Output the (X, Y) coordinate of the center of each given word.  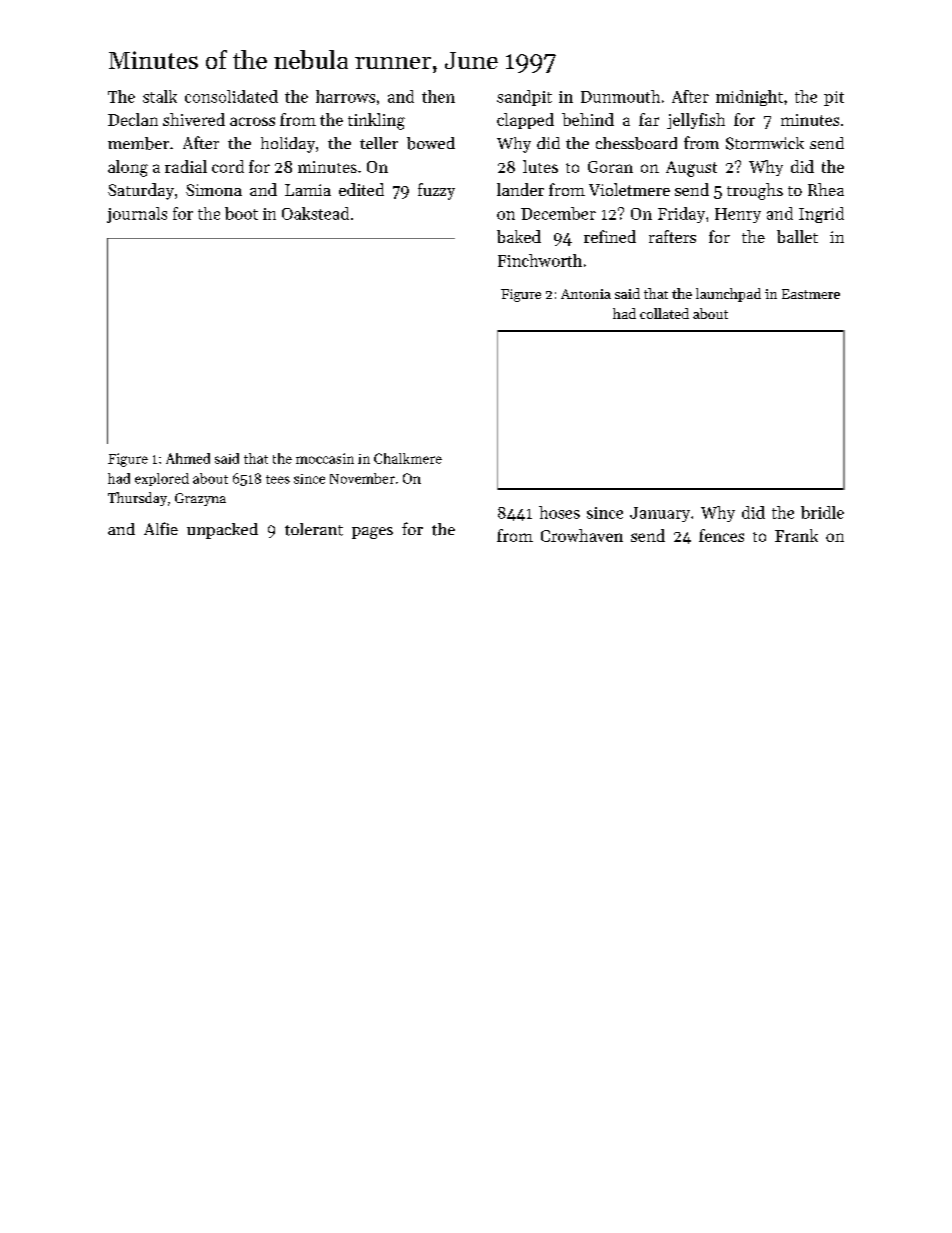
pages (372, 533)
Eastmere (811, 294)
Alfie (161, 528)
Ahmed (188, 458)
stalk (160, 96)
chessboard (636, 143)
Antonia (586, 294)
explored (162, 479)
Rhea (826, 189)
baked (519, 236)
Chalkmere (408, 458)
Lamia (308, 190)
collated (664, 313)
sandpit (524, 98)
